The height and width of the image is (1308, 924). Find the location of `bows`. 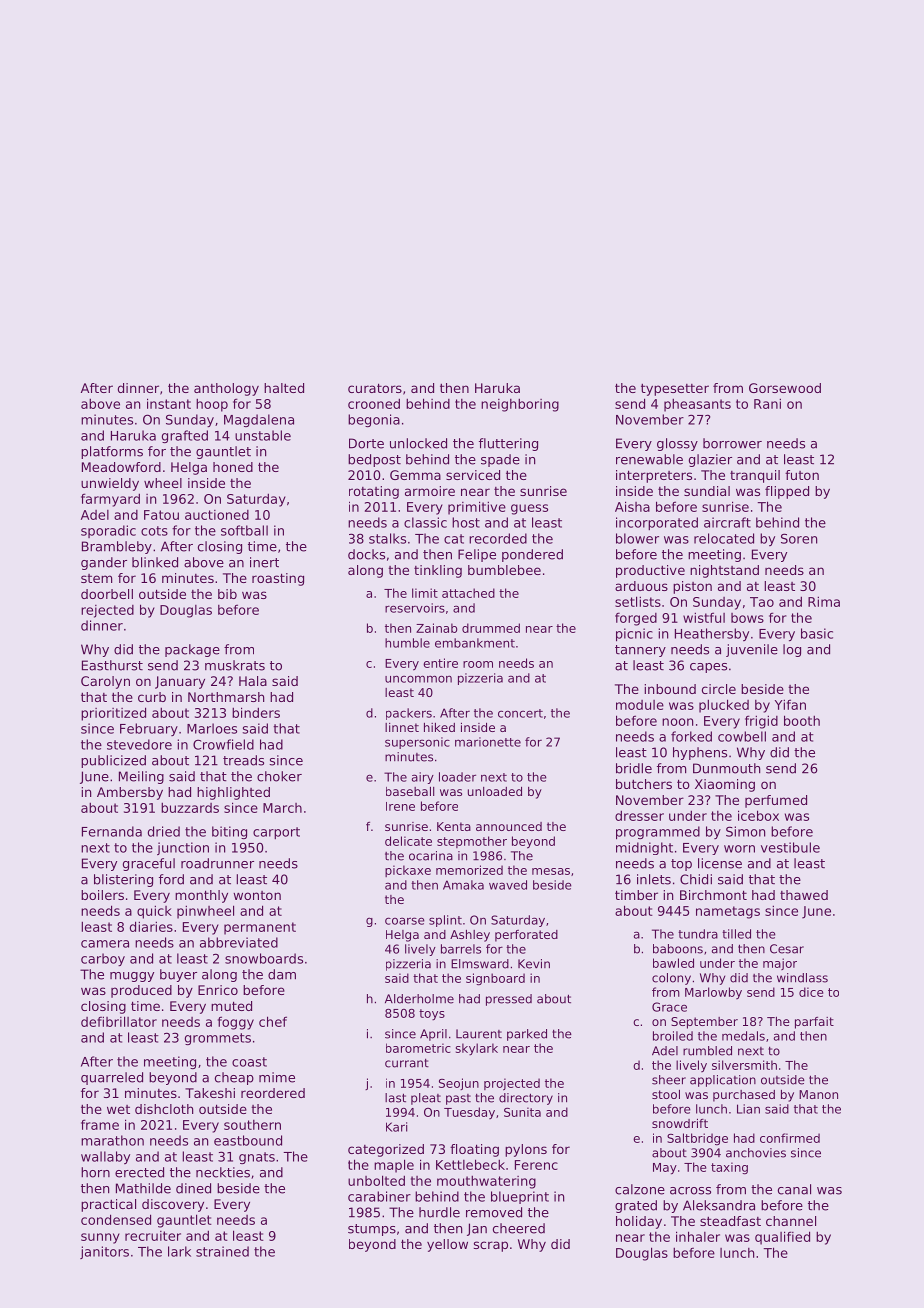

bows is located at coordinates (747, 618).
